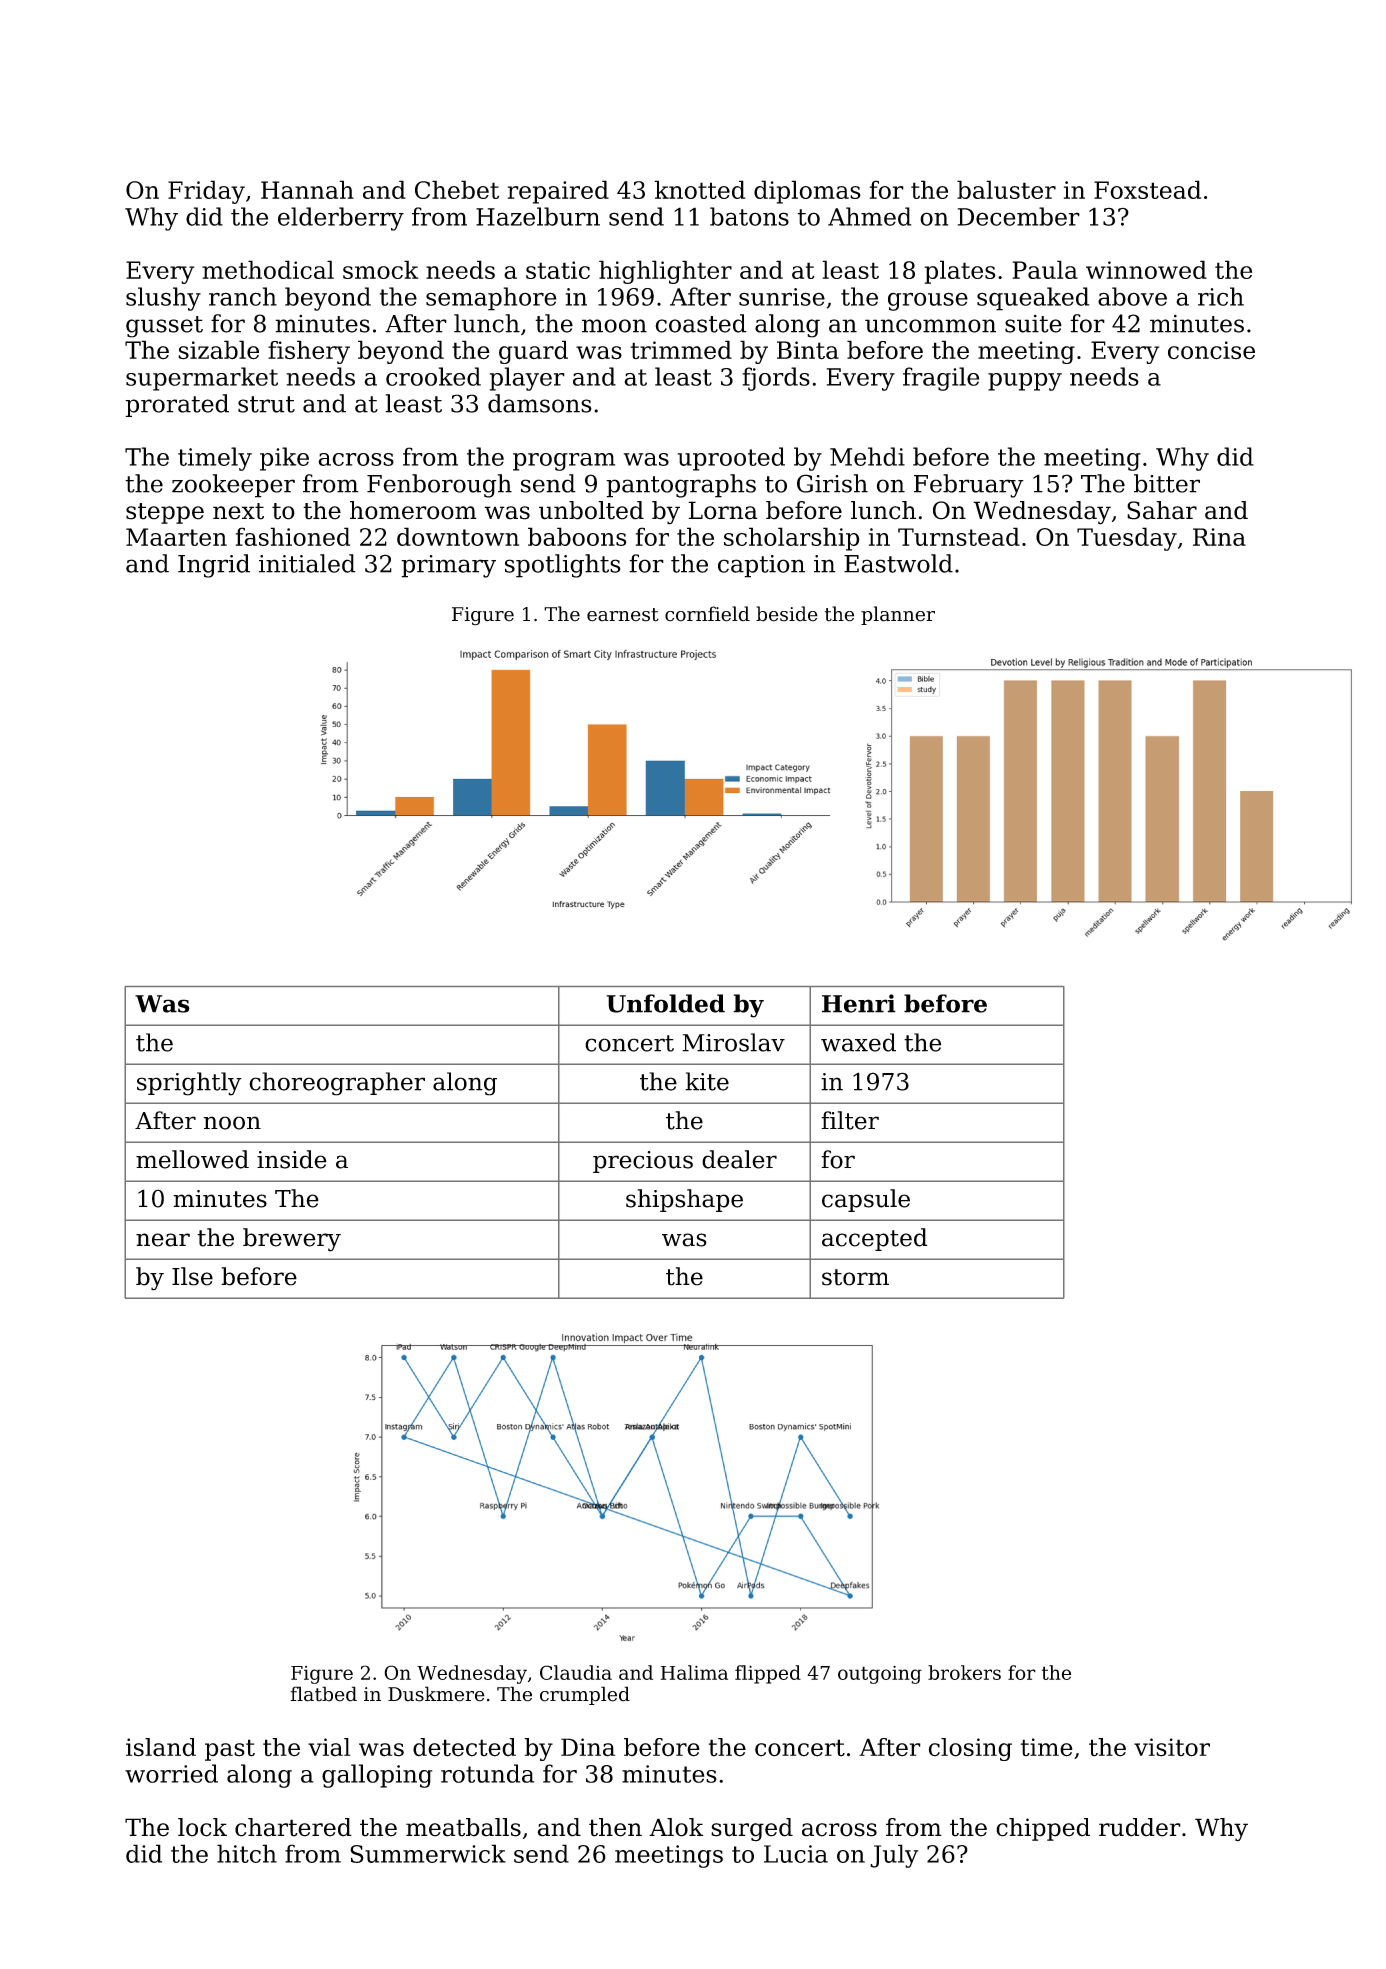 The height and width of the document is (1969, 1386). I want to click on Ingrid, so click(214, 566).
